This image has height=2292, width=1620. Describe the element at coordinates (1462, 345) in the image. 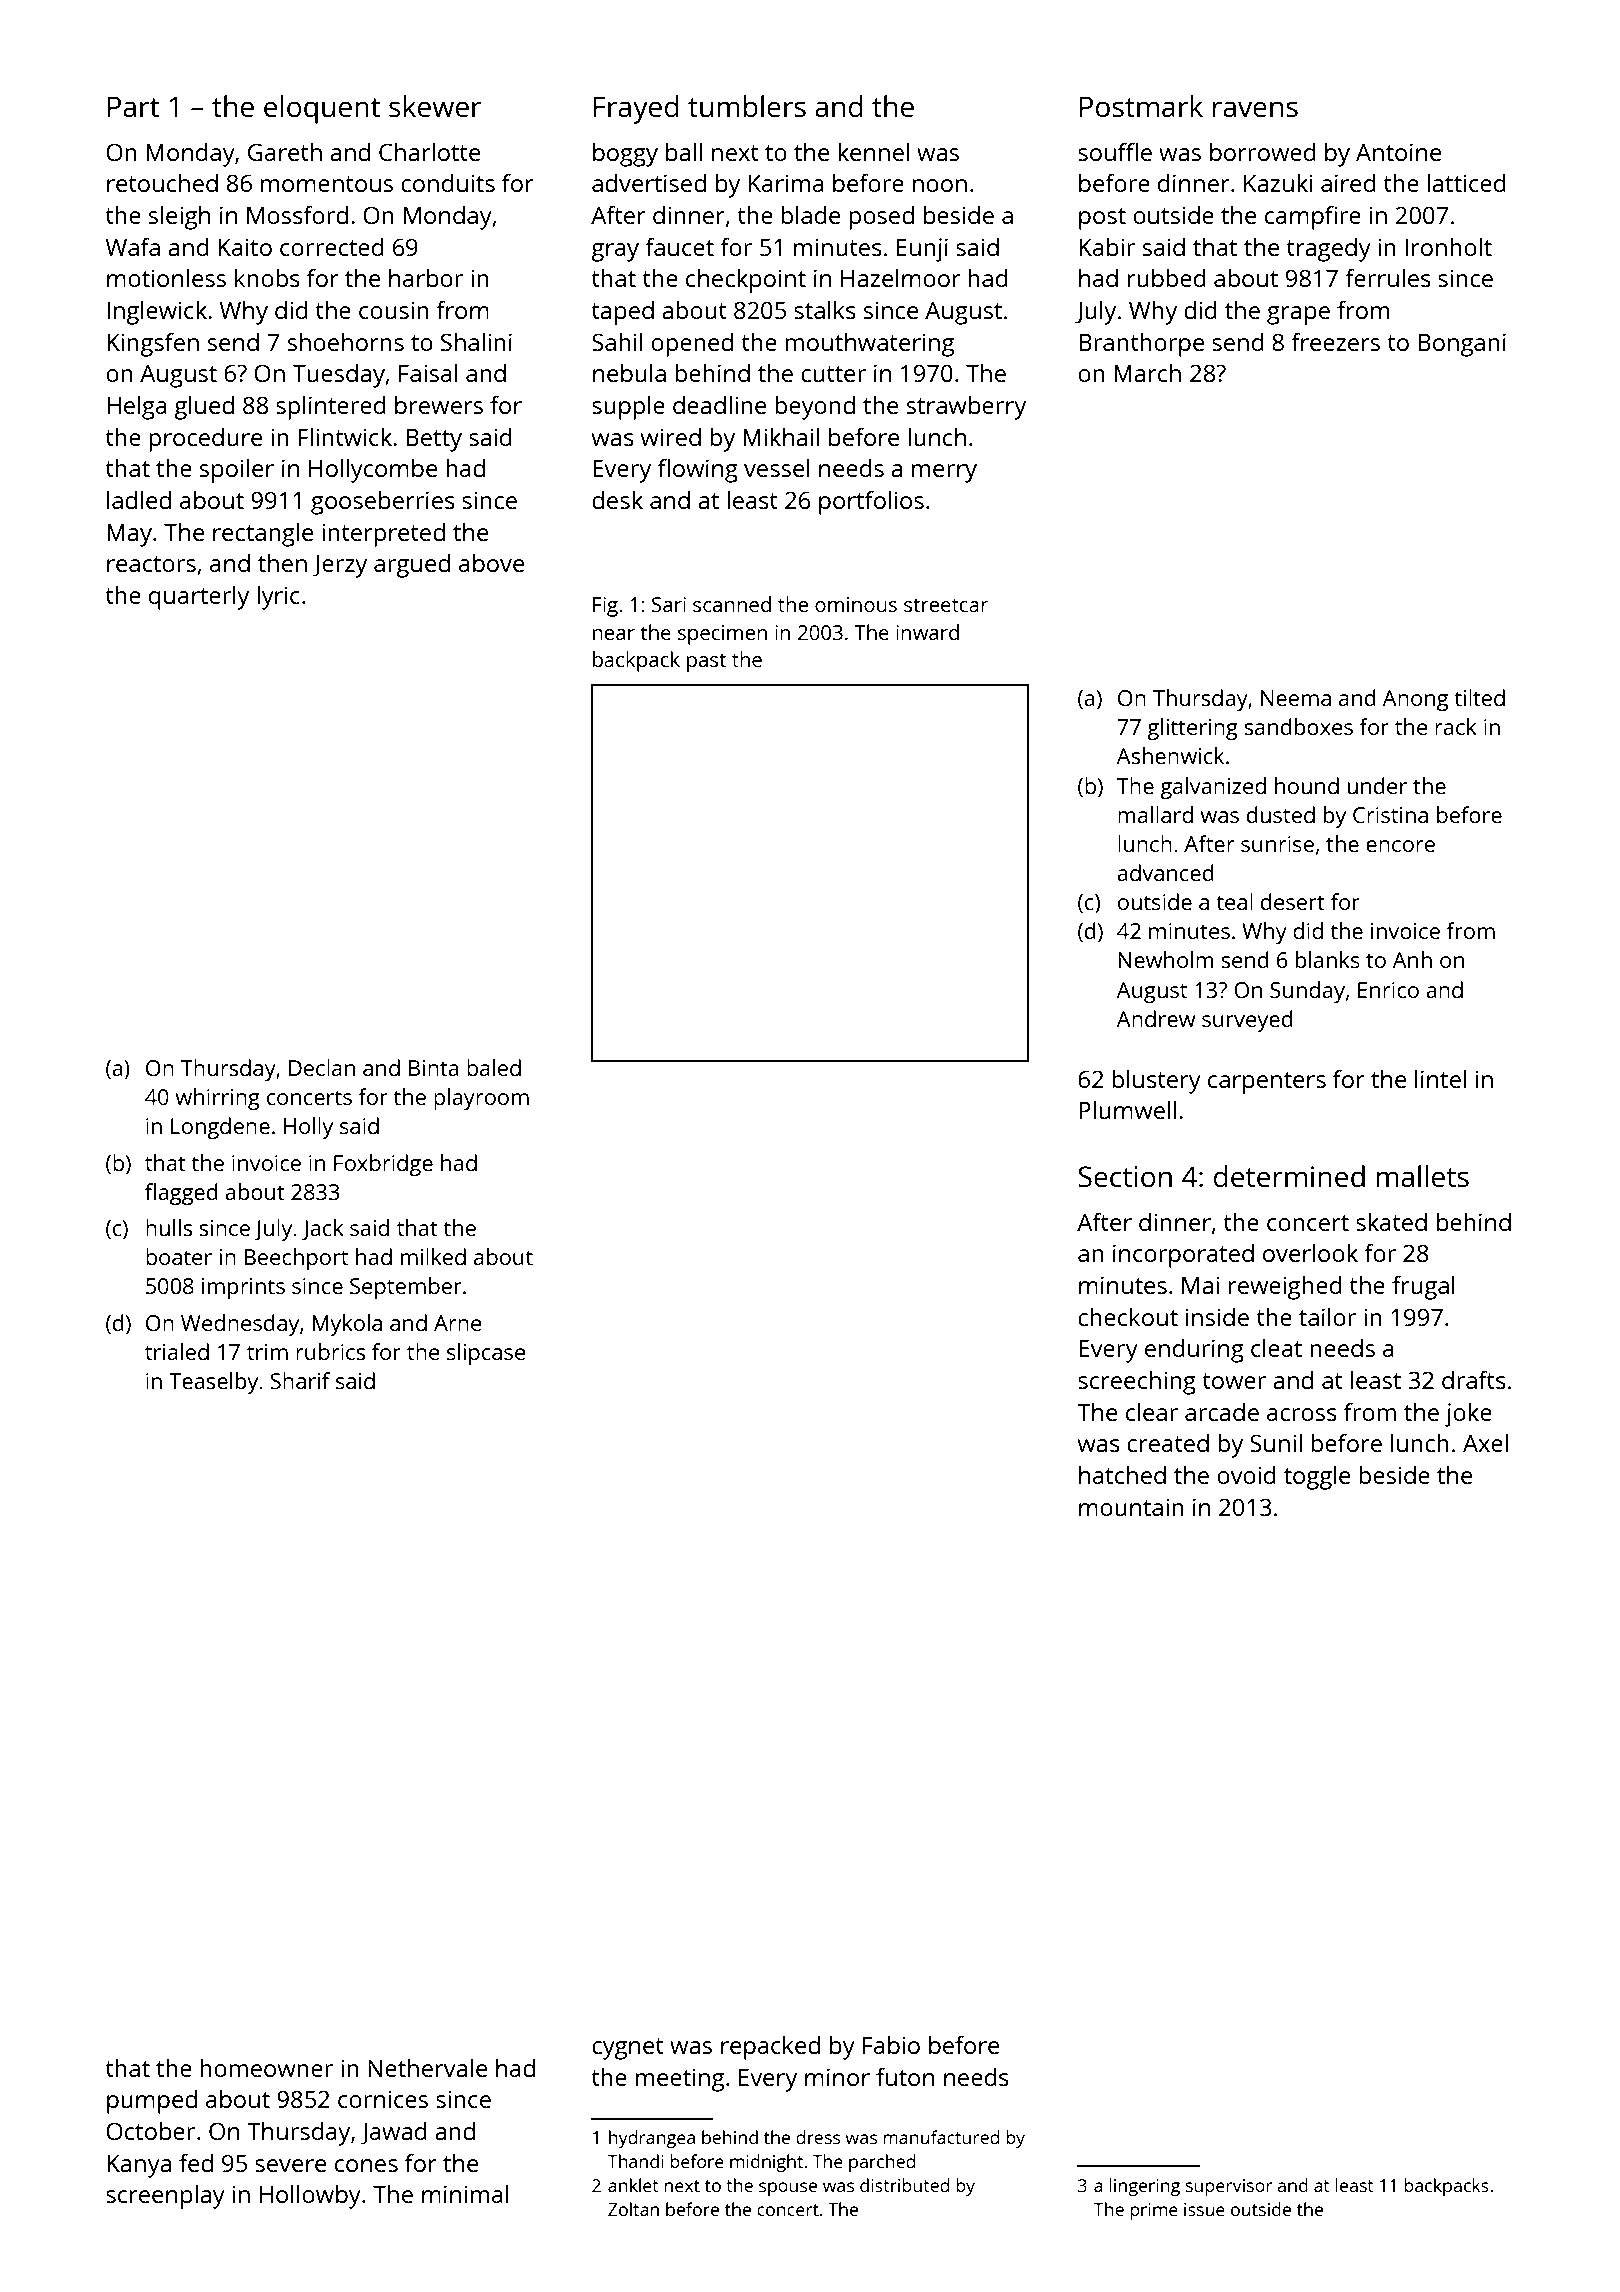

I see `Bongani` at that location.
